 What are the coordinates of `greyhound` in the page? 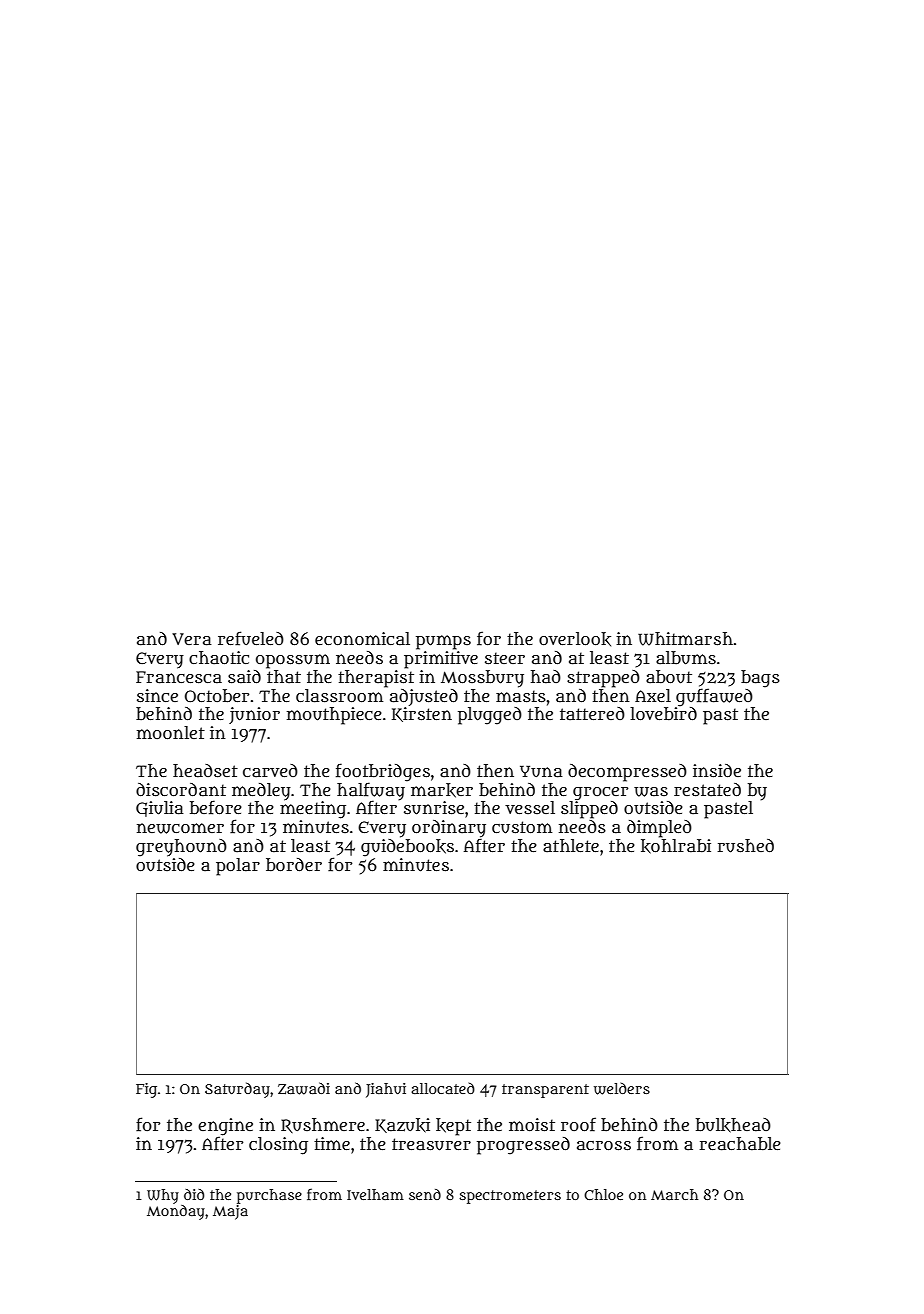 It's located at (181, 848).
